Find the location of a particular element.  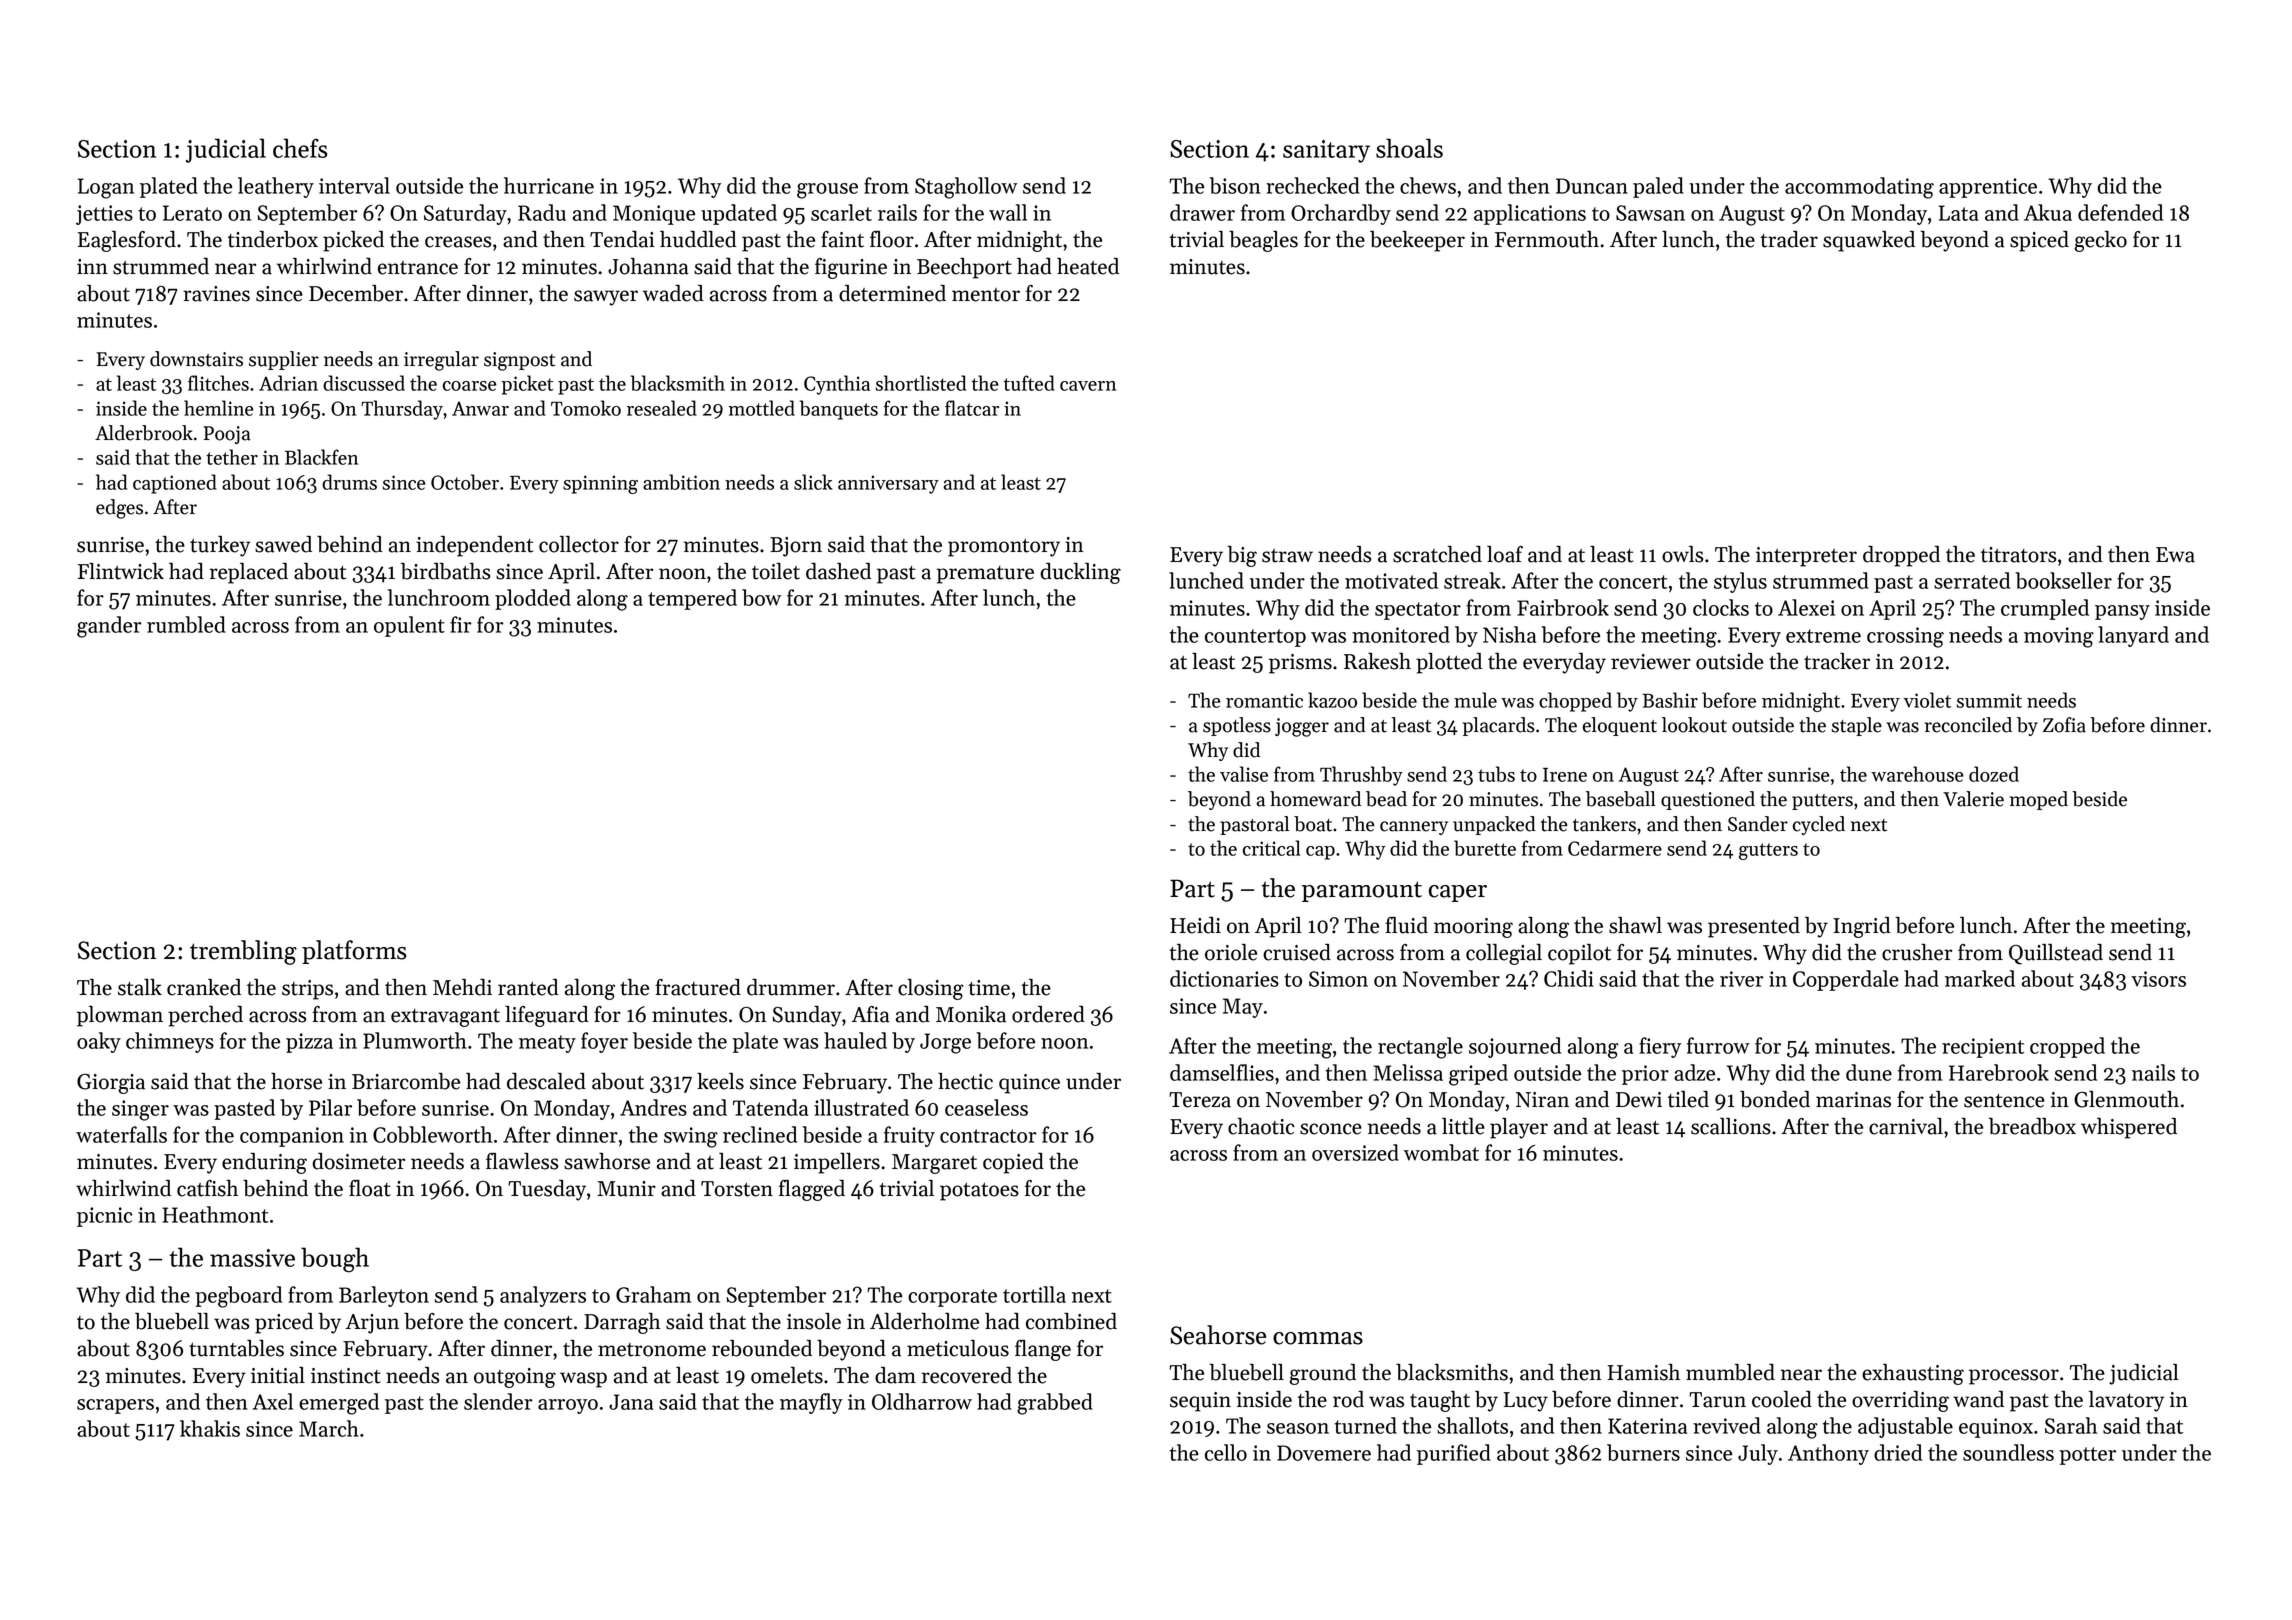

waded is located at coordinates (673, 293).
